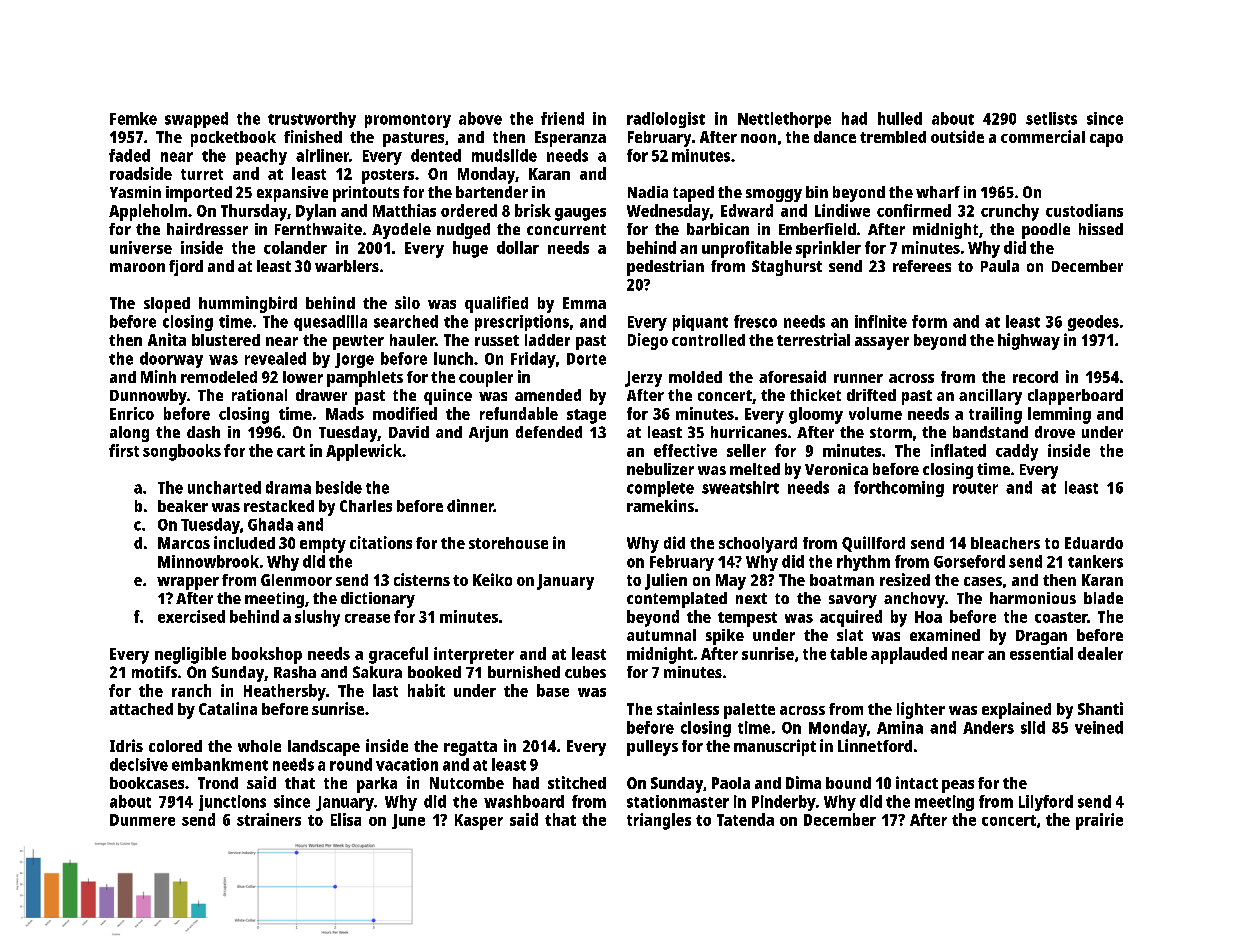 The width and height of the page is (1233, 952). What do you see at coordinates (208, 561) in the page?
I see `Minnowbrook` at bounding box center [208, 561].
